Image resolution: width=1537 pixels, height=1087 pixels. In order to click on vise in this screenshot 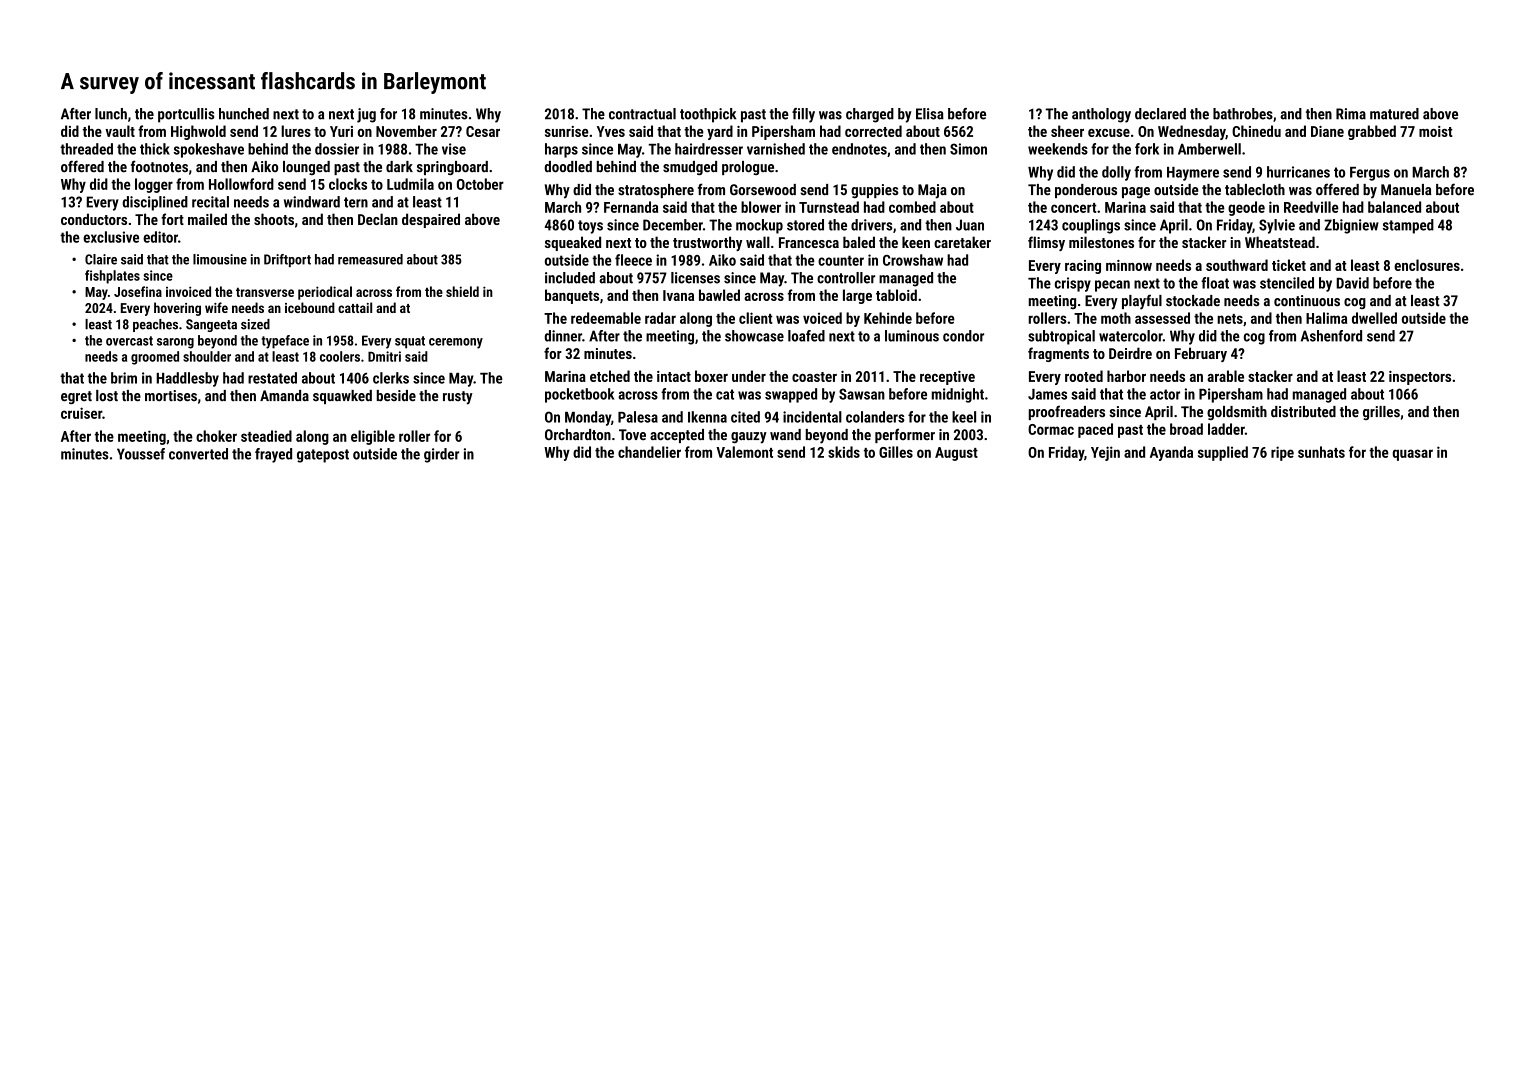, I will do `click(454, 149)`.
